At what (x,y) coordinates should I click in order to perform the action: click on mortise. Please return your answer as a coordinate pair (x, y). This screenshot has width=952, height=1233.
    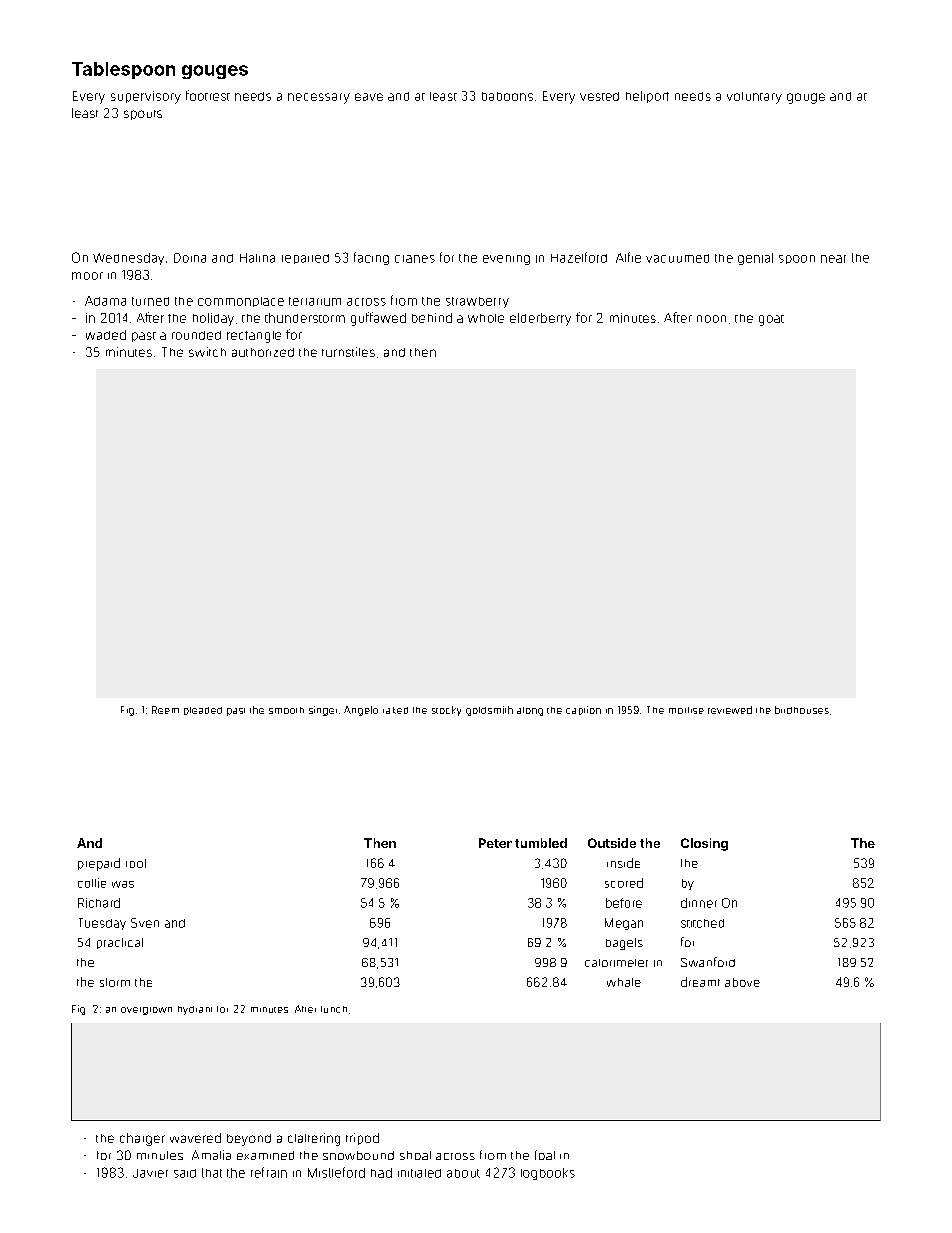
    Looking at the image, I should click on (686, 710).
